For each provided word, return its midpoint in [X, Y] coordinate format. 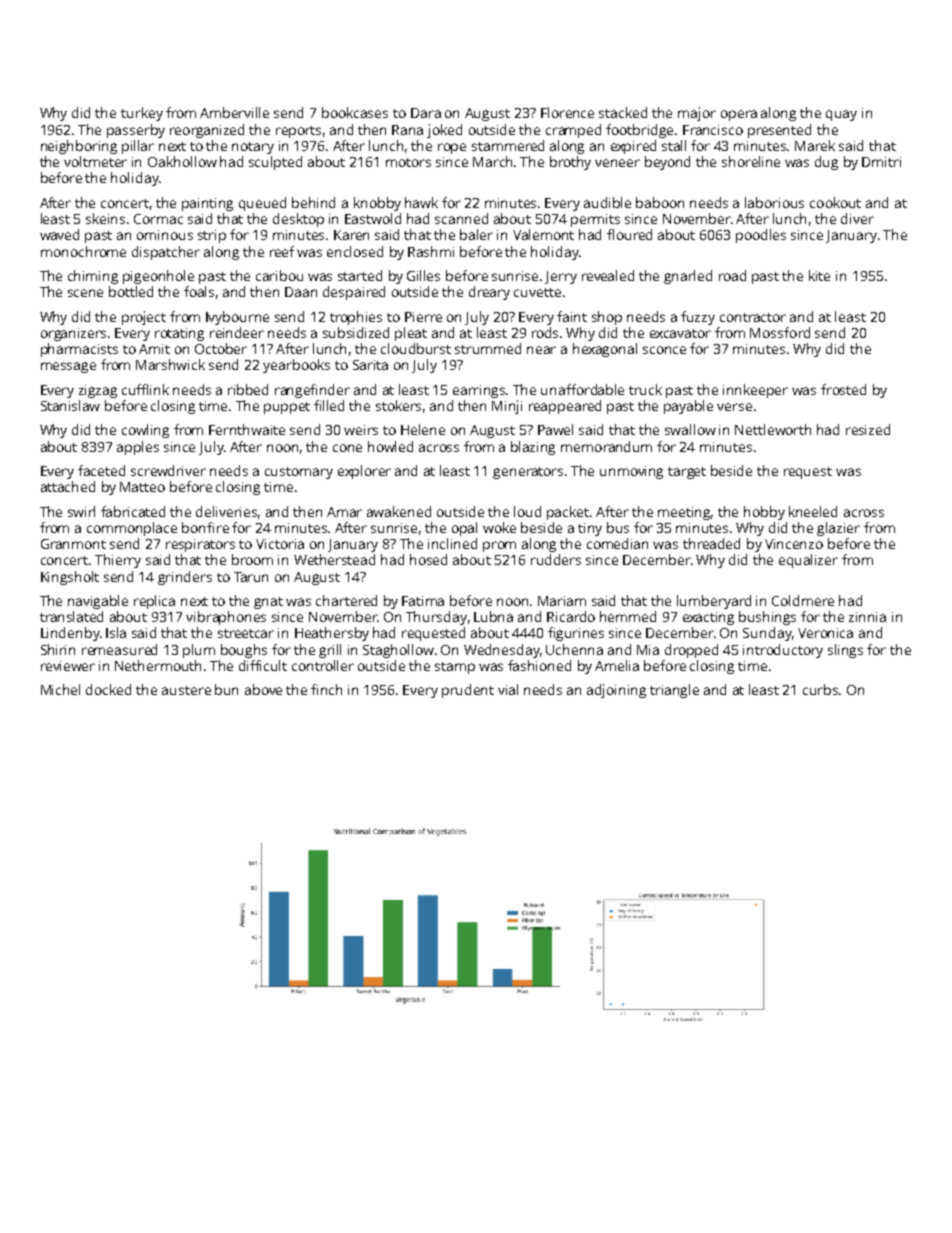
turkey [142, 114]
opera [739, 115]
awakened [399, 511]
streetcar [246, 633]
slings [845, 651]
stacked [623, 112]
